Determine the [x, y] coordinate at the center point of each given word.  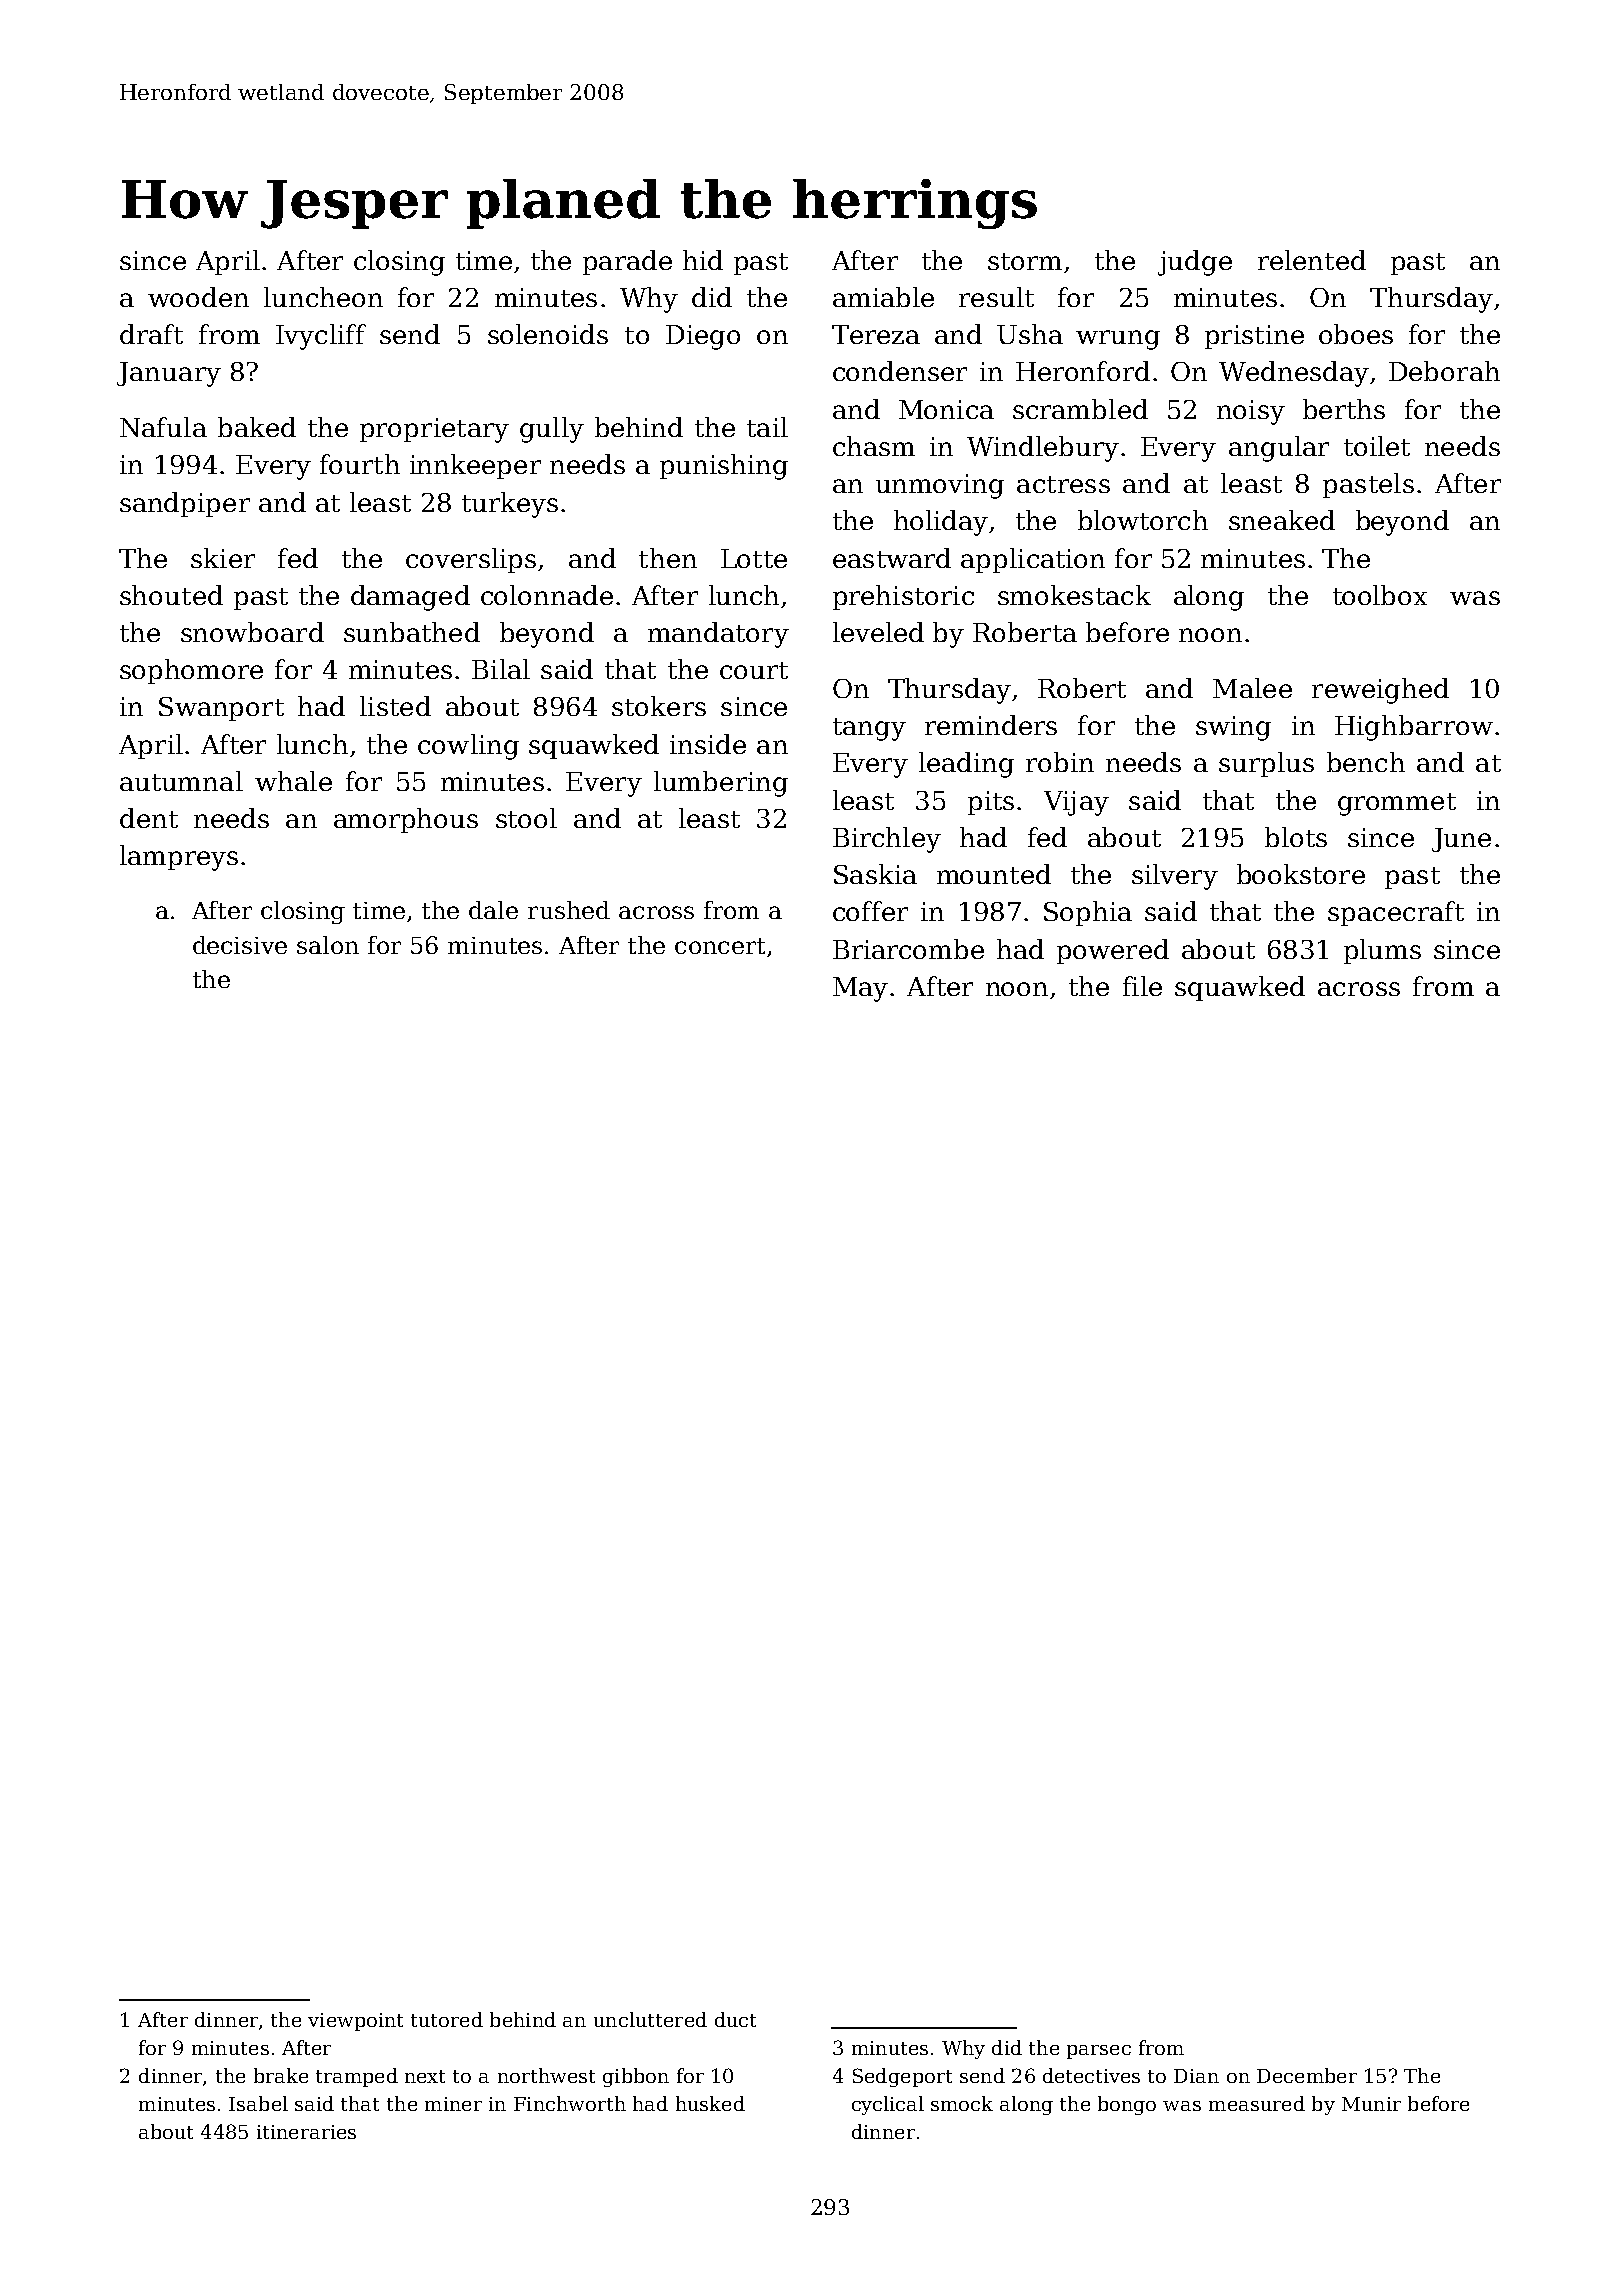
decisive [240, 945]
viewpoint [355, 2022]
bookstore [1301, 874]
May [860, 989]
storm [1025, 261]
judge [1195, 263]
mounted [994, 874]
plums [1382, 951]
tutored [447, 2019]
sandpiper [185, 504]
